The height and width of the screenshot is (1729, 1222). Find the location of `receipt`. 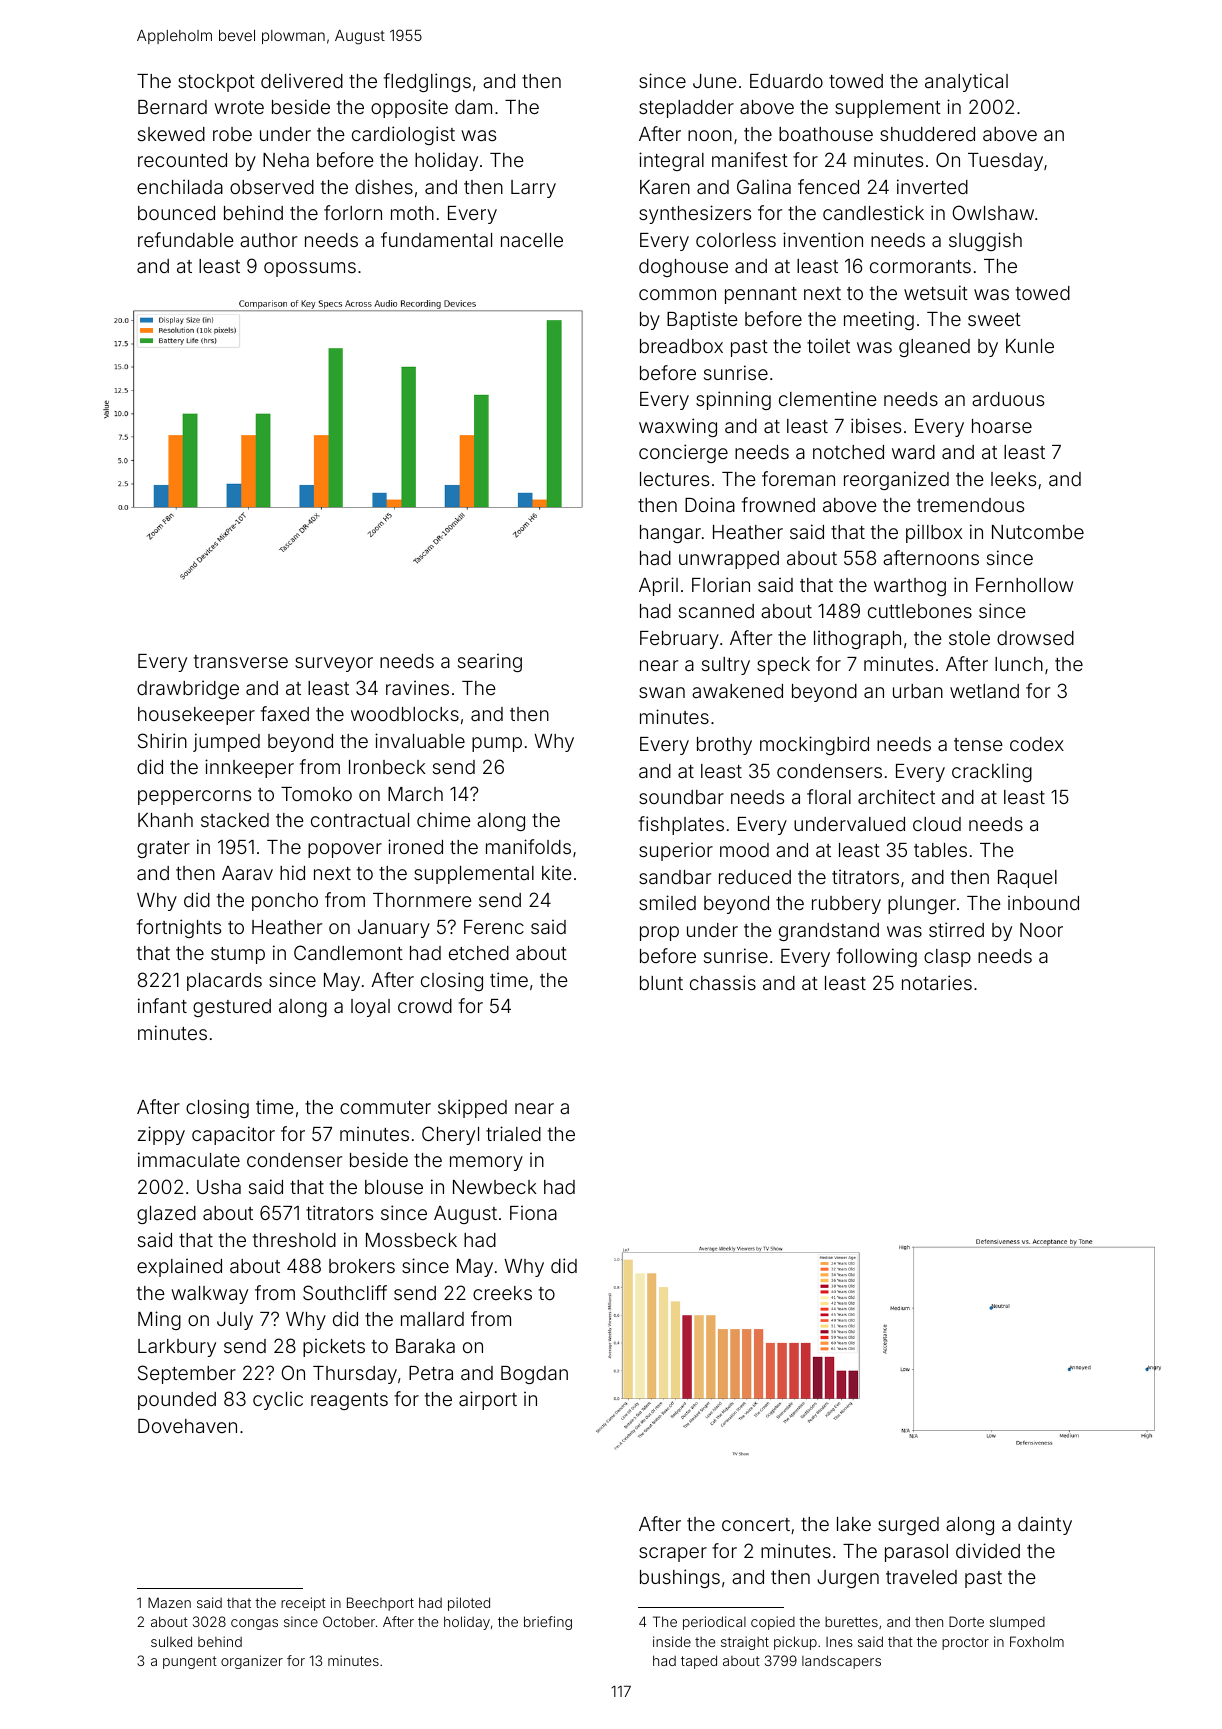

receipt is located at coordinates (303, 1604).
